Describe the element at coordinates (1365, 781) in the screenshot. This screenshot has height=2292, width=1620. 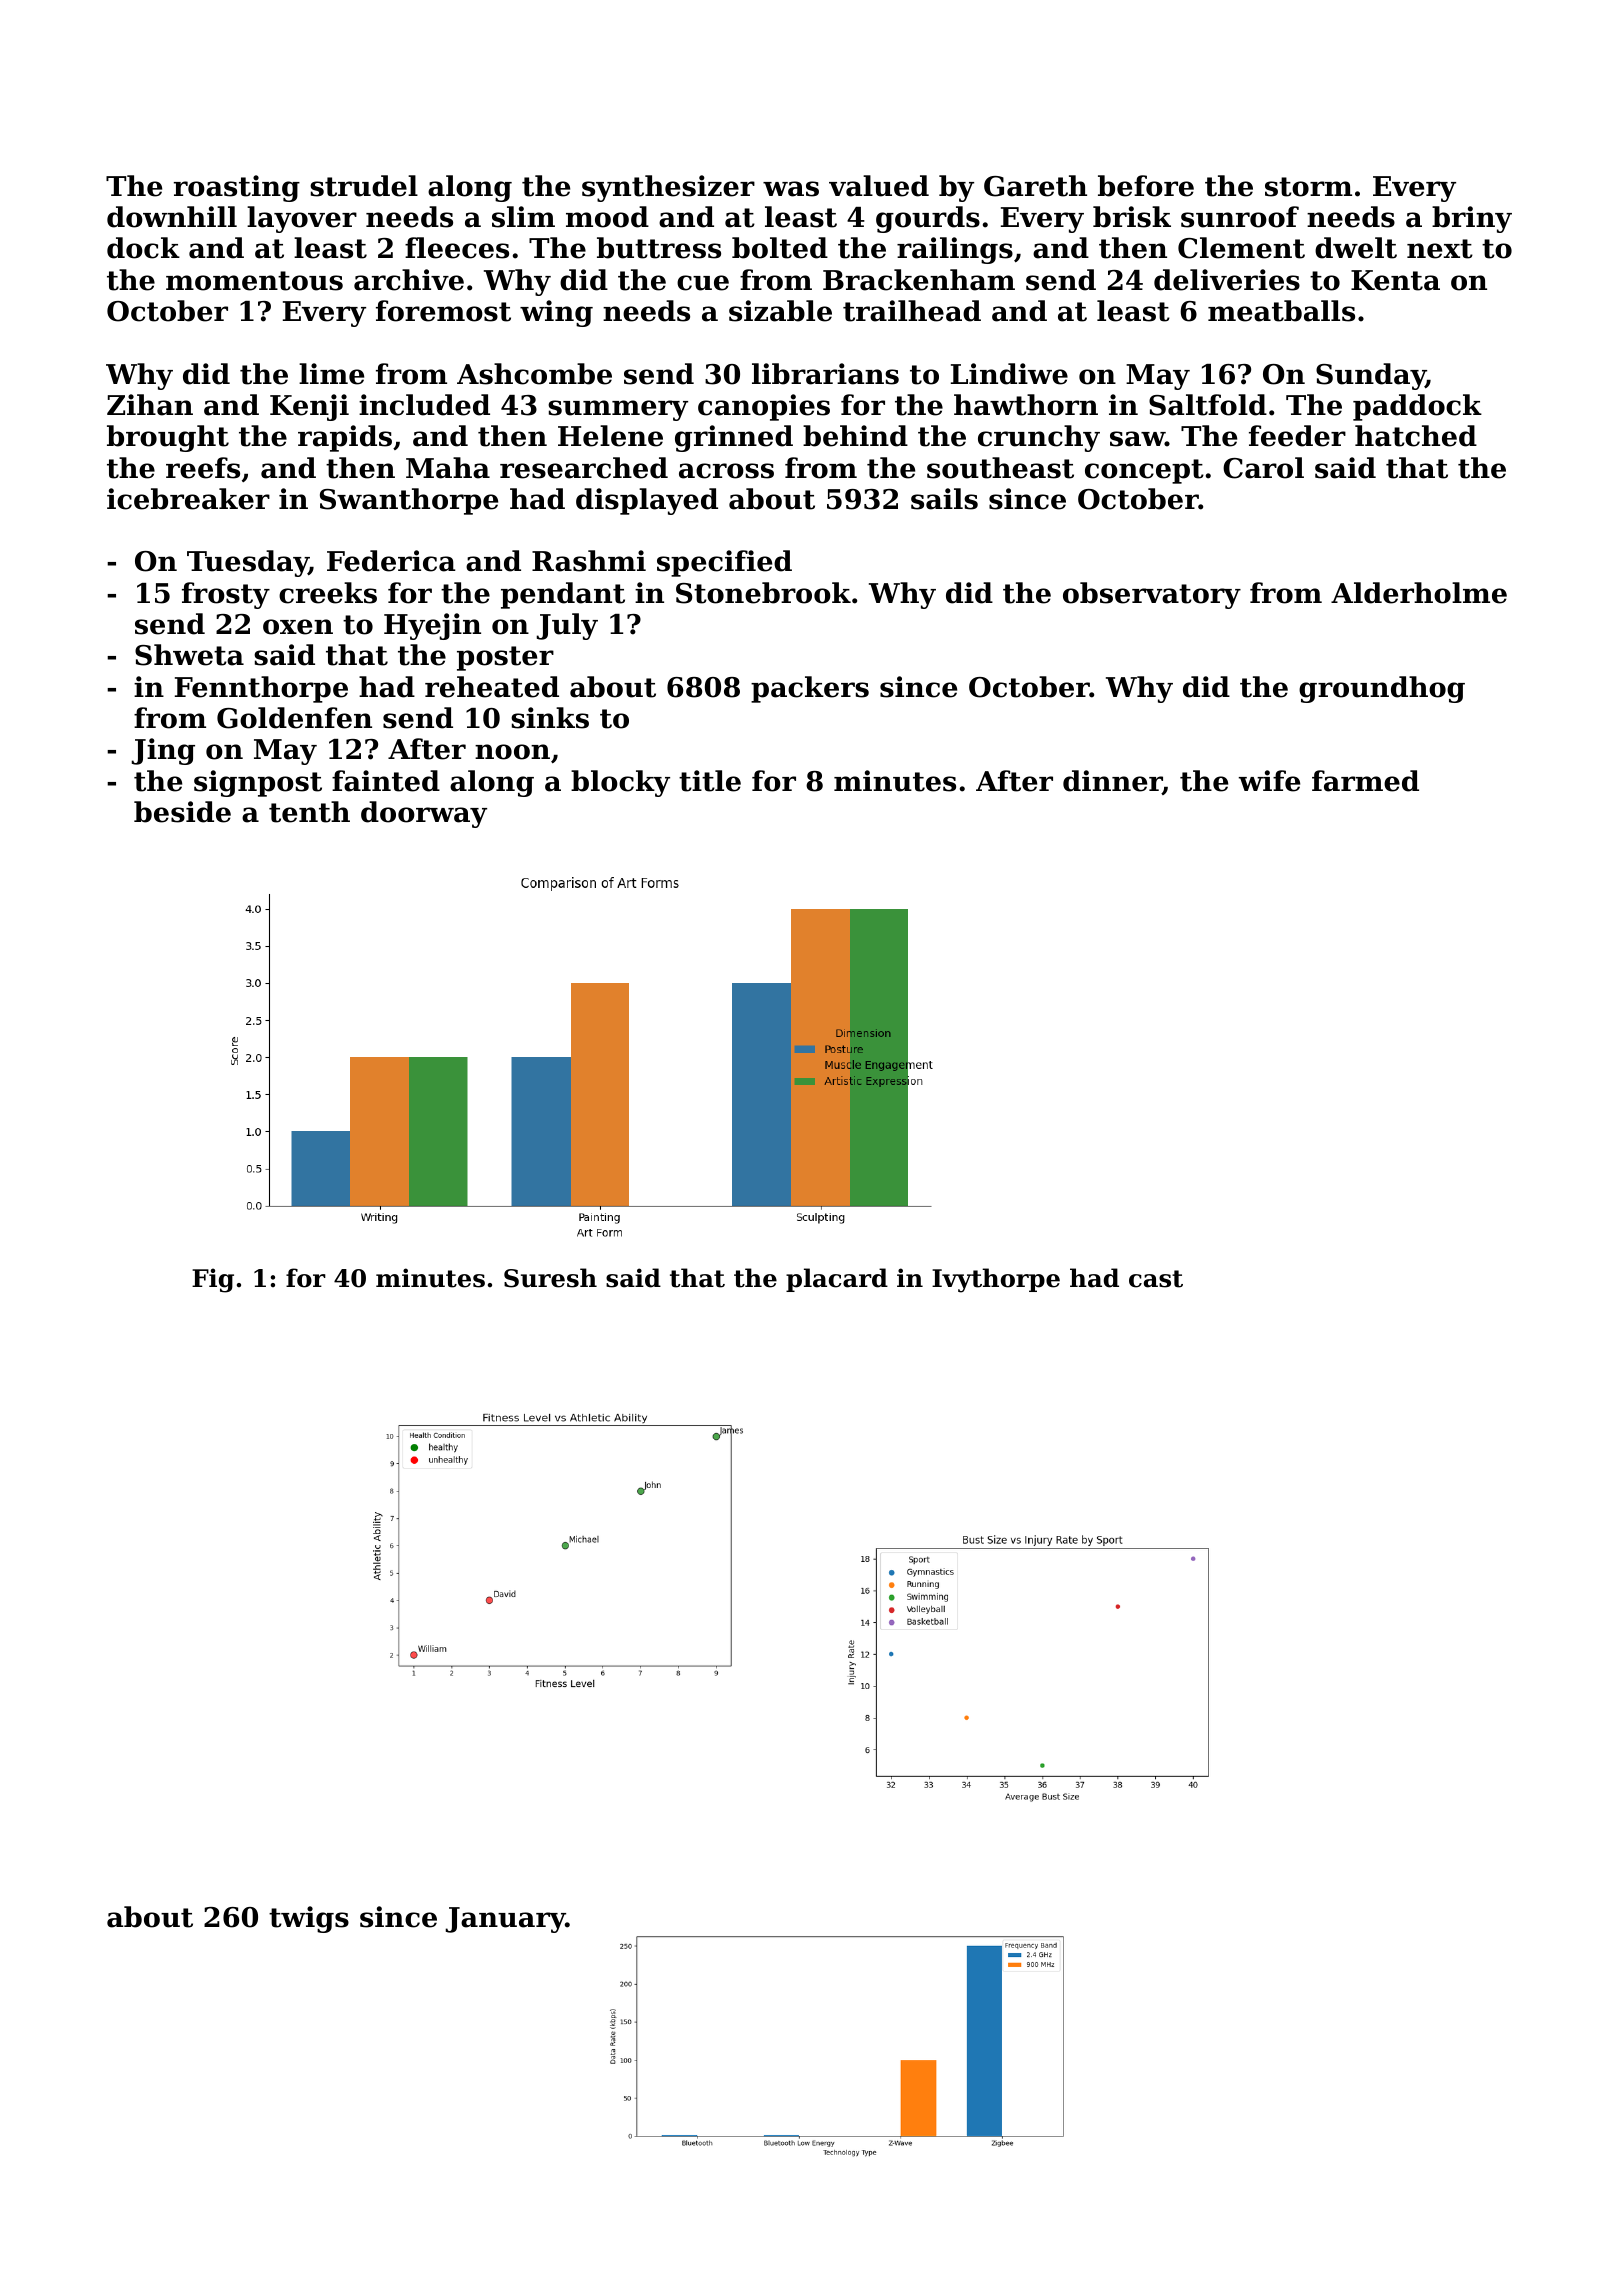
I see `farmed` at that location.
